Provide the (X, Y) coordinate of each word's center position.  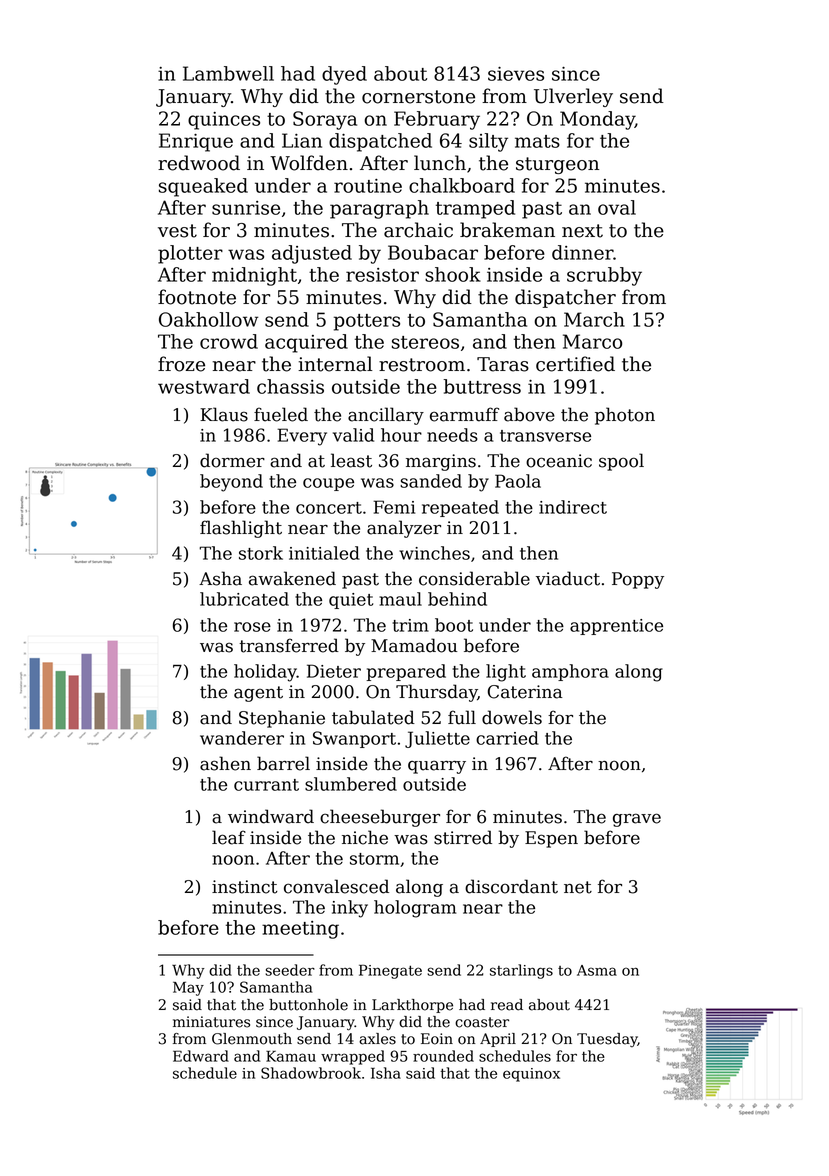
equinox (531, 1075)
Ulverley (573, 97)
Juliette (437, 739)
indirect (573, 507)
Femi (394, 507)
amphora (570, 672)
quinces (224, 121)
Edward (201, 1056)
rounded (443, 1056)
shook (453, 274)
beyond (231, 483)
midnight (254, 276)
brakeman (507, 230)
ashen (225, 763)
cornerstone (418, 97)
